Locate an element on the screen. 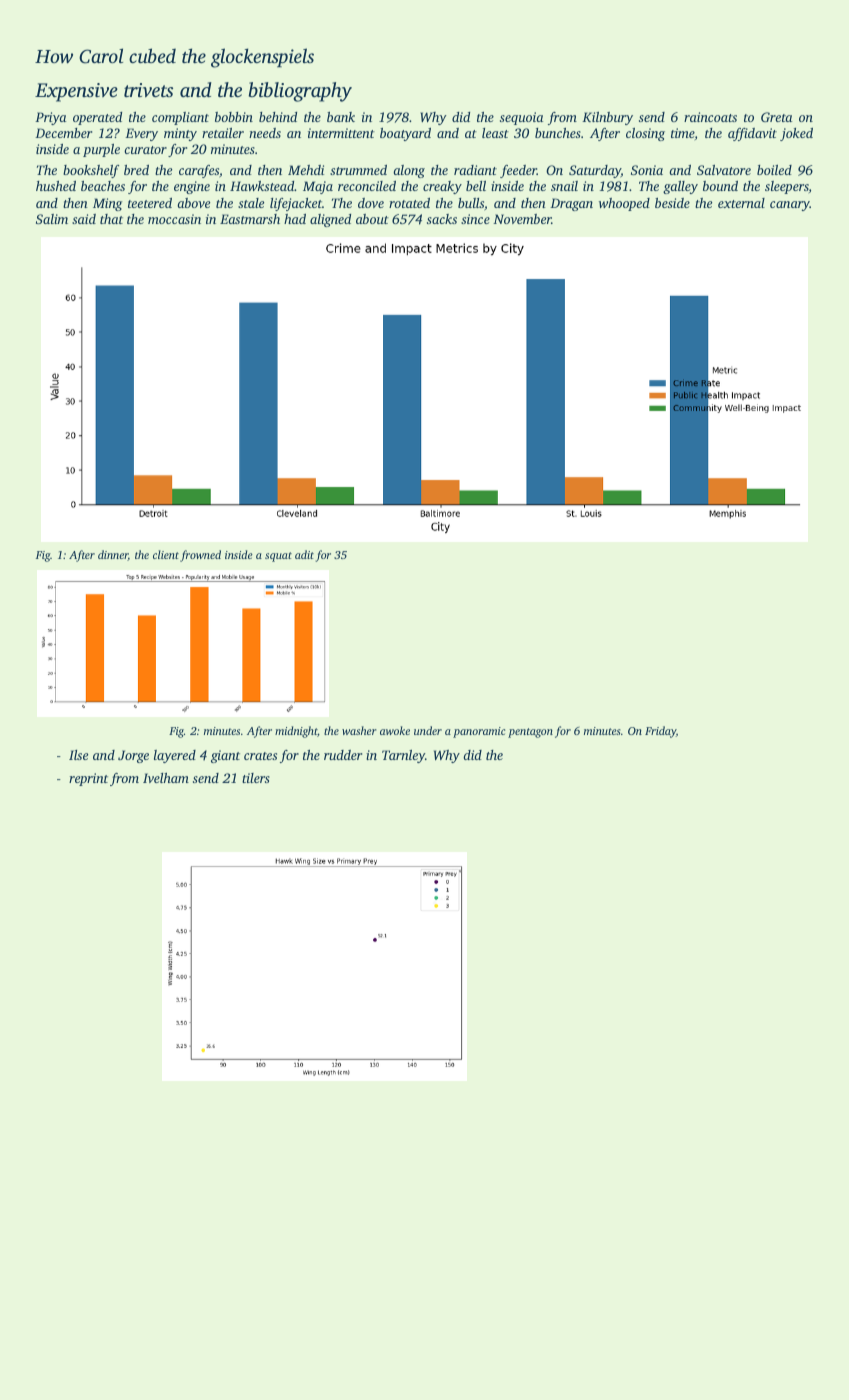  Ivelham is located at coordinates (166, 778).
